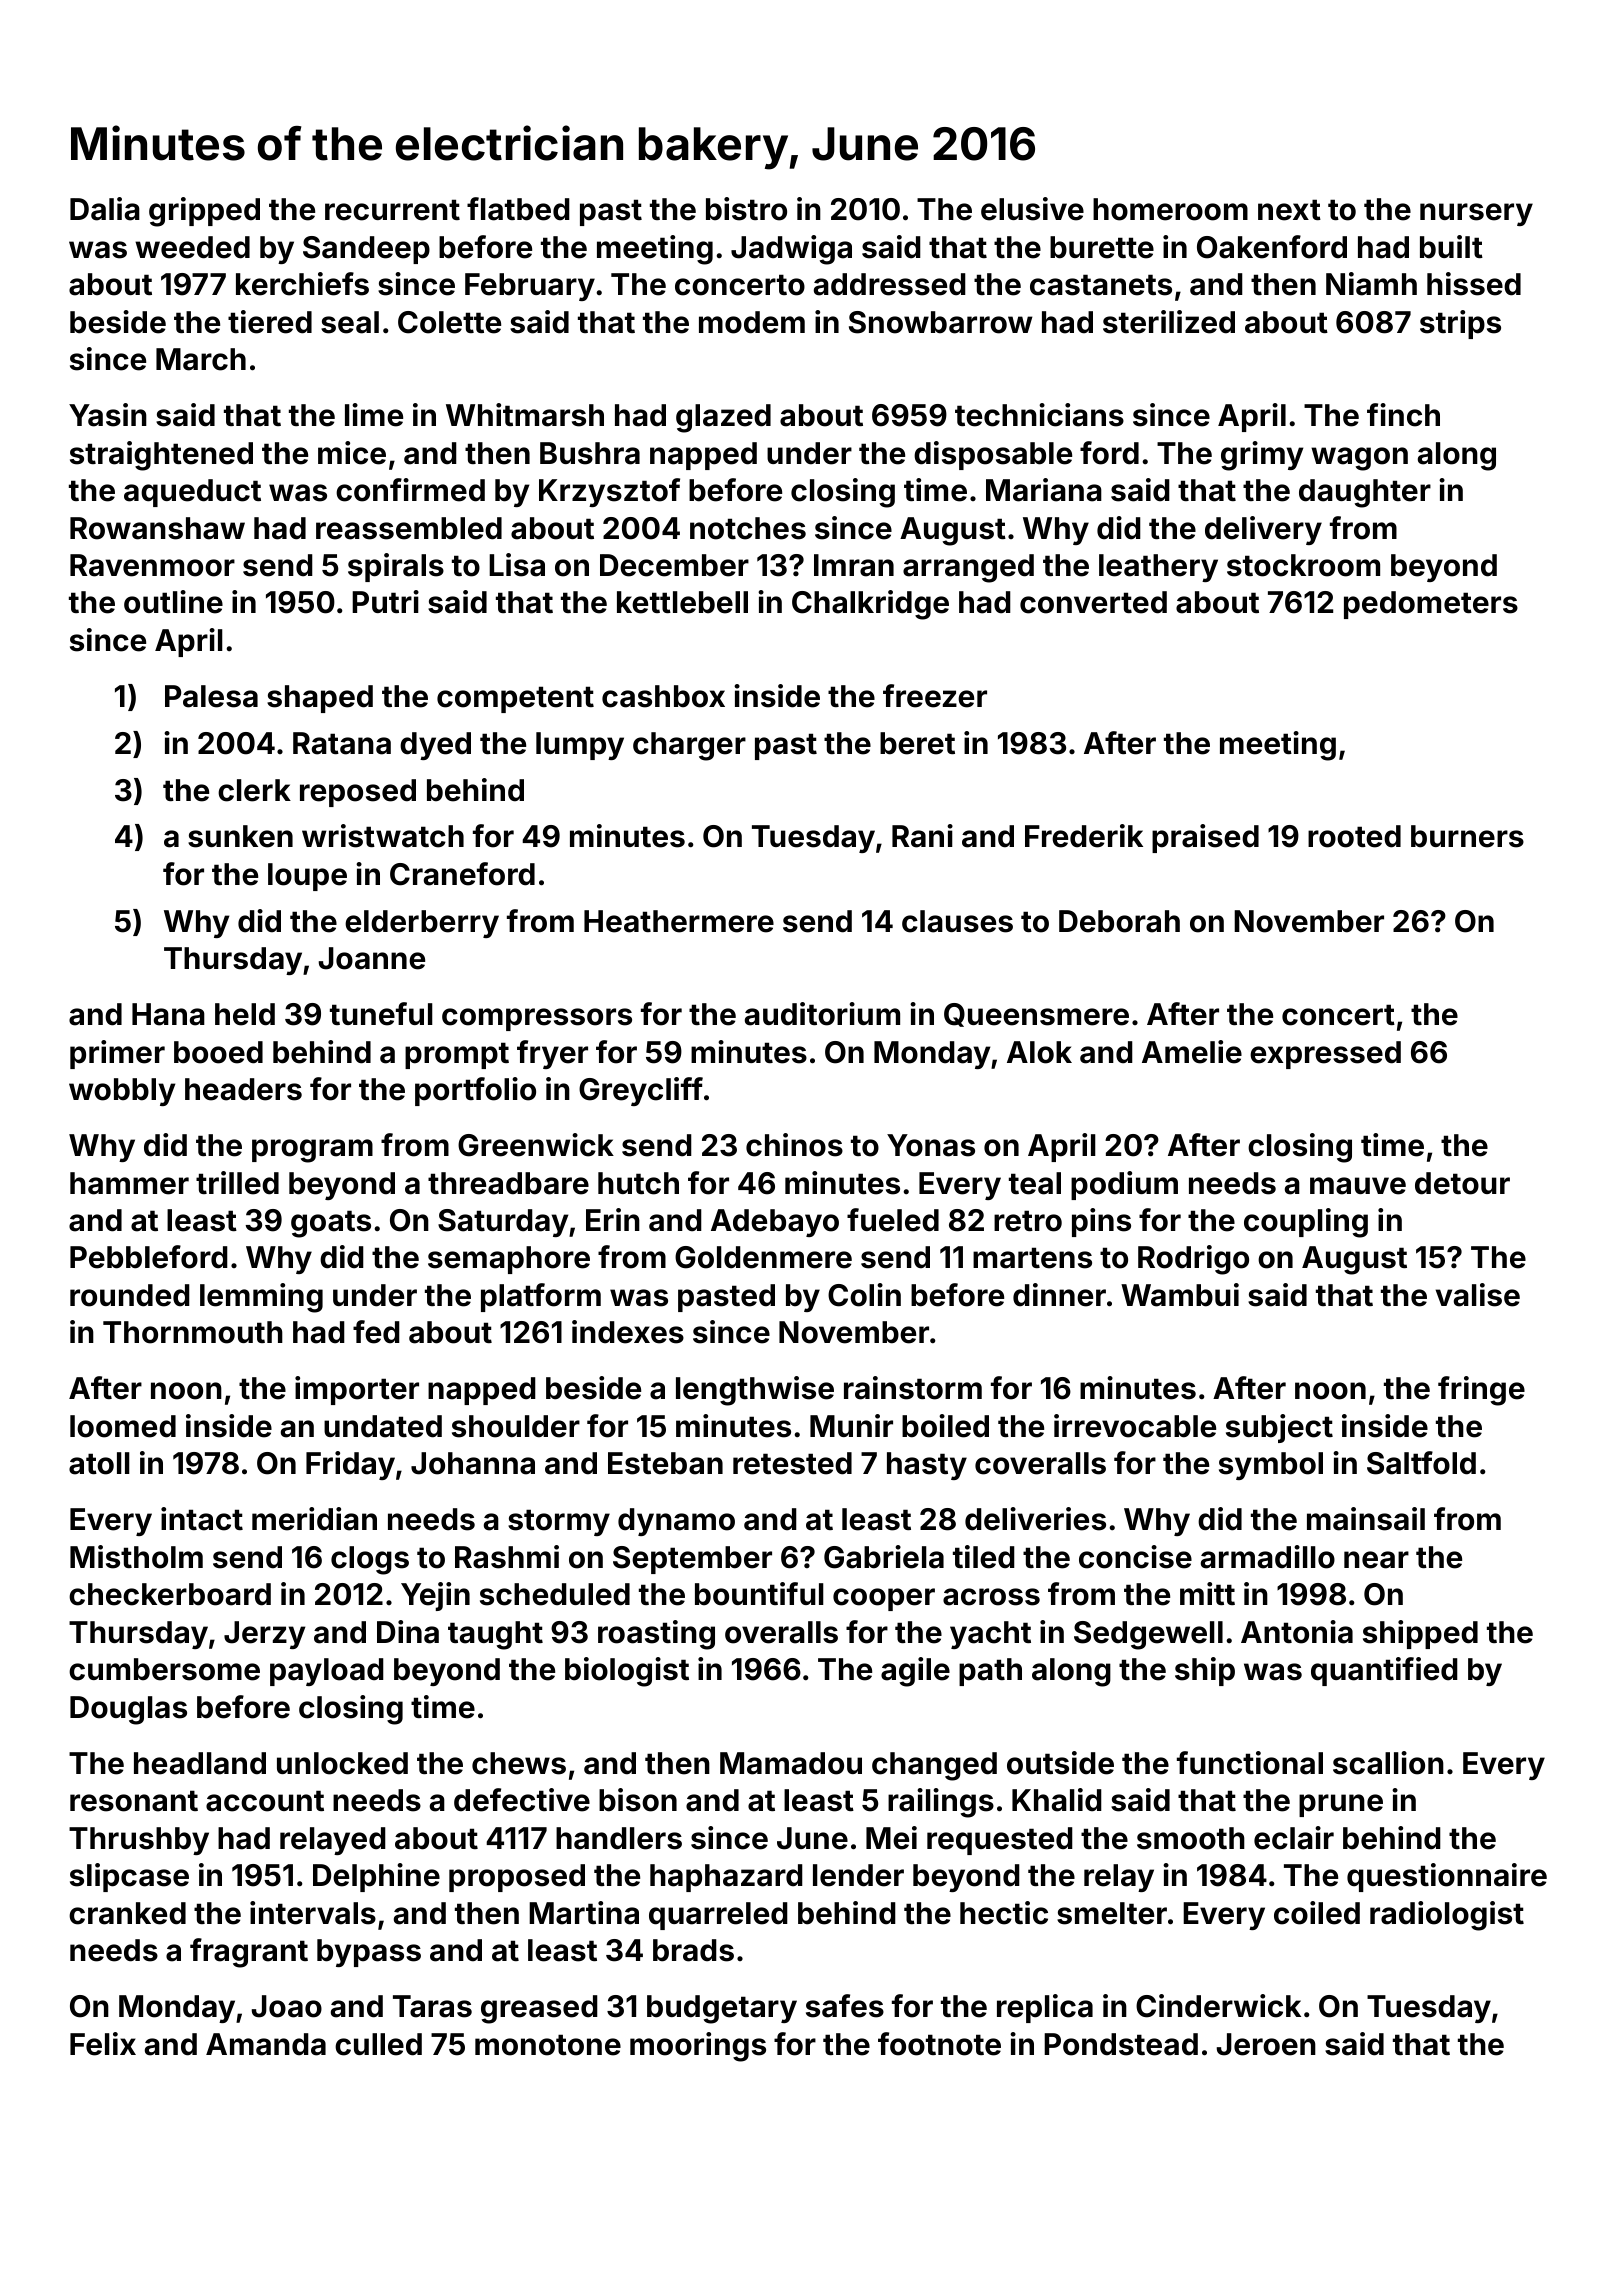 The image size is (1620, 2292). I want to click on next, so click(1289, 210).
